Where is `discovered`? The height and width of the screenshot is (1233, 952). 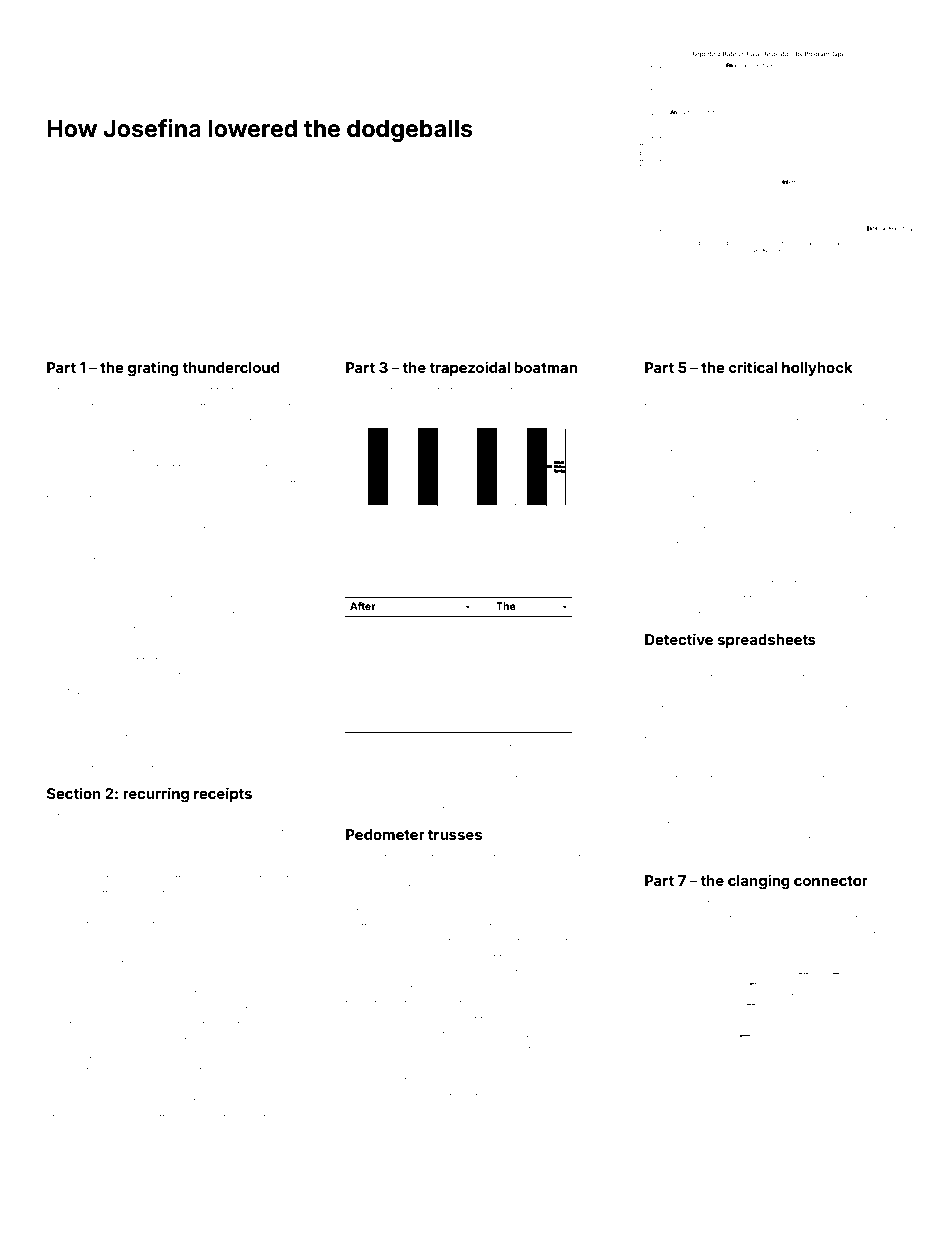
discovered is located at coordinates (716, 391).
